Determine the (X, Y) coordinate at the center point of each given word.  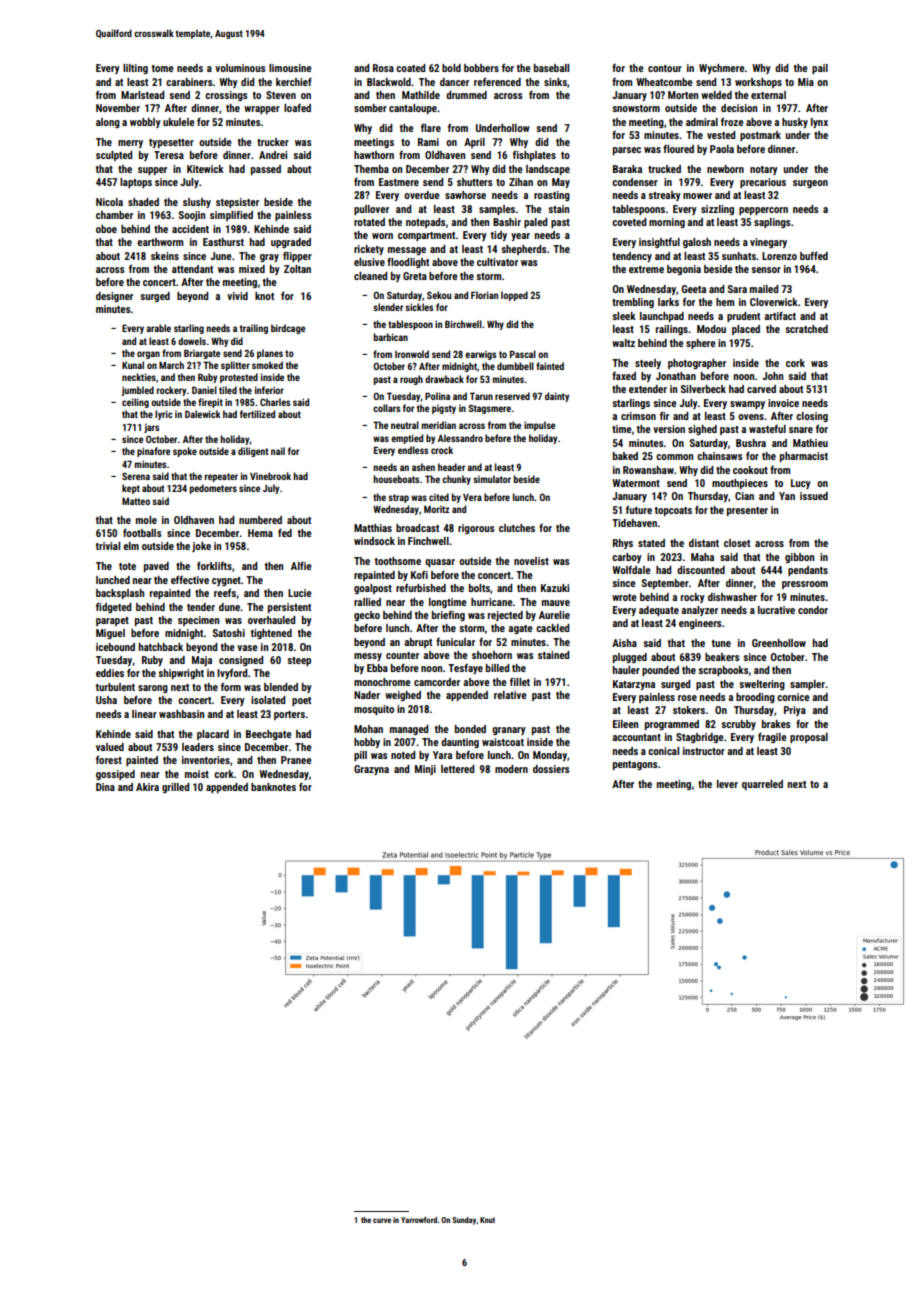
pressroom (805, 585)
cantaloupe (413, 109)
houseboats (396, 479)
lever (727, 784)
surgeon (810, 184)
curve (382, 1220)
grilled (176, 788)
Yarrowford (419, 1220)
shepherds (524, 250)
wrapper (262, 110)
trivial (108, 546)
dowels (192, 341)
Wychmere (722, 69)
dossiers (551, 769)
